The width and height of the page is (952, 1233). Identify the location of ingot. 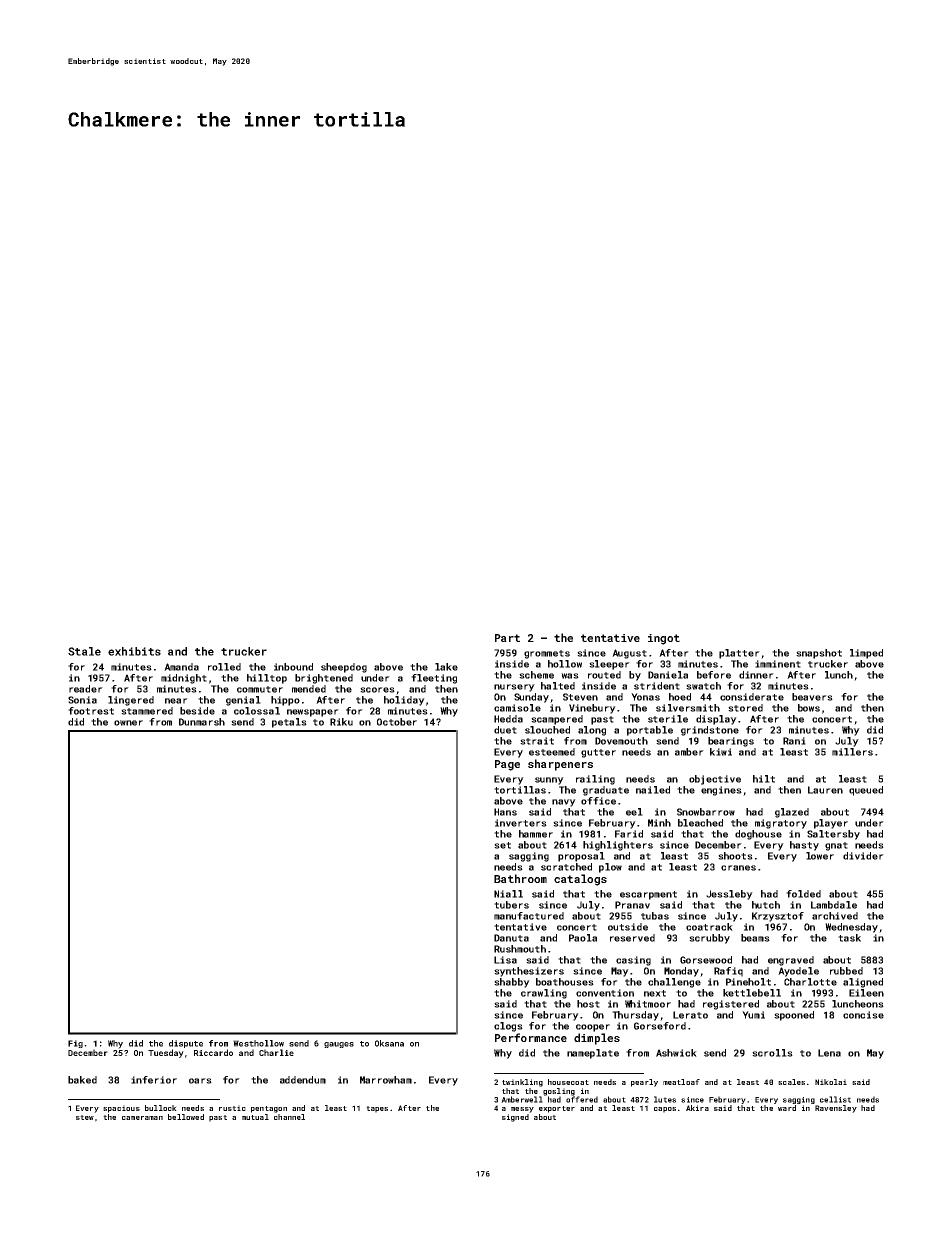
(664, 639).
